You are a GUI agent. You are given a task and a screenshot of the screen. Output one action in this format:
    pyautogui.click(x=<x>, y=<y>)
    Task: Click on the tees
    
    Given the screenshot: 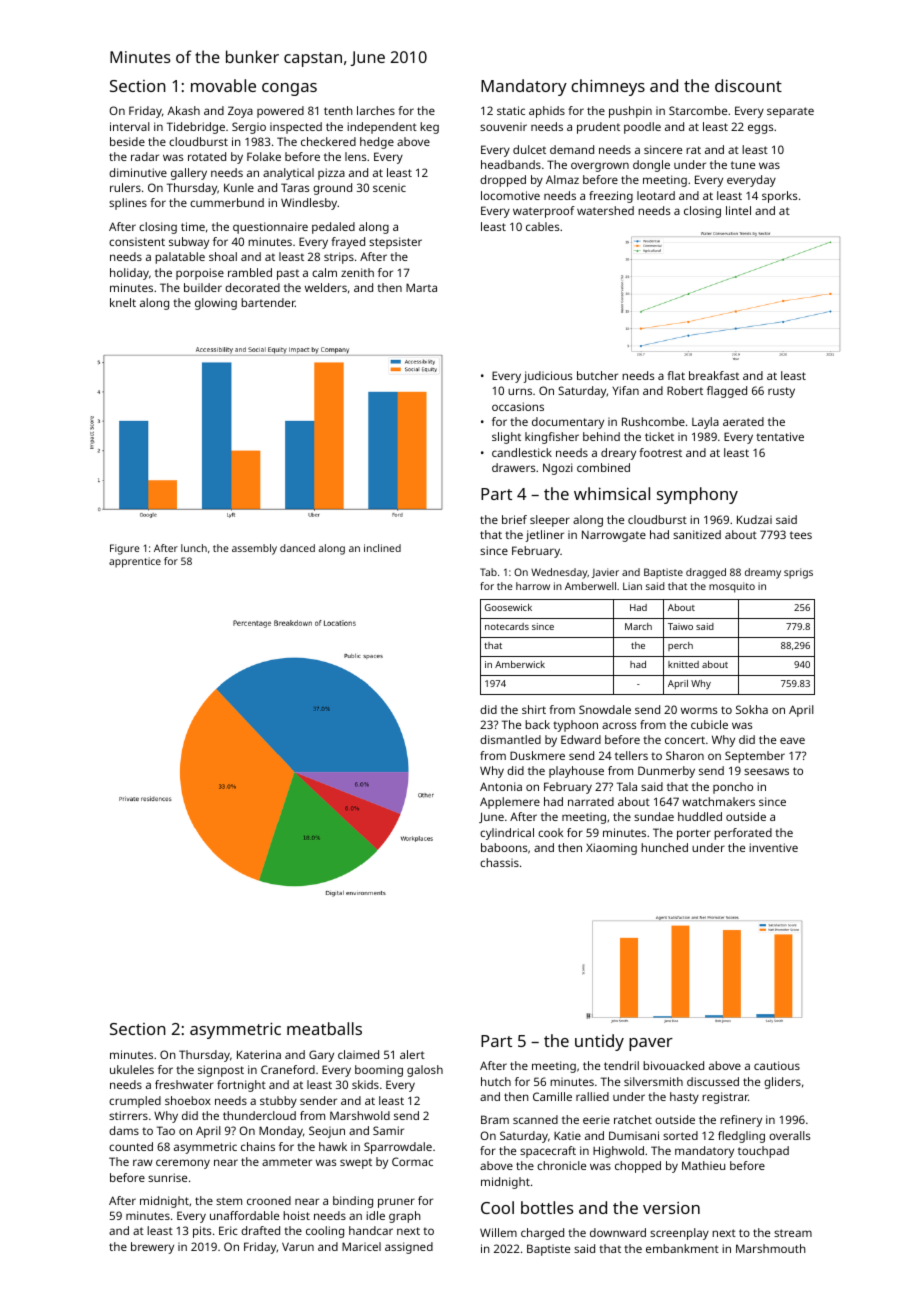 What is the action you would take?
    pyautogui.click(x=801, y=535)
